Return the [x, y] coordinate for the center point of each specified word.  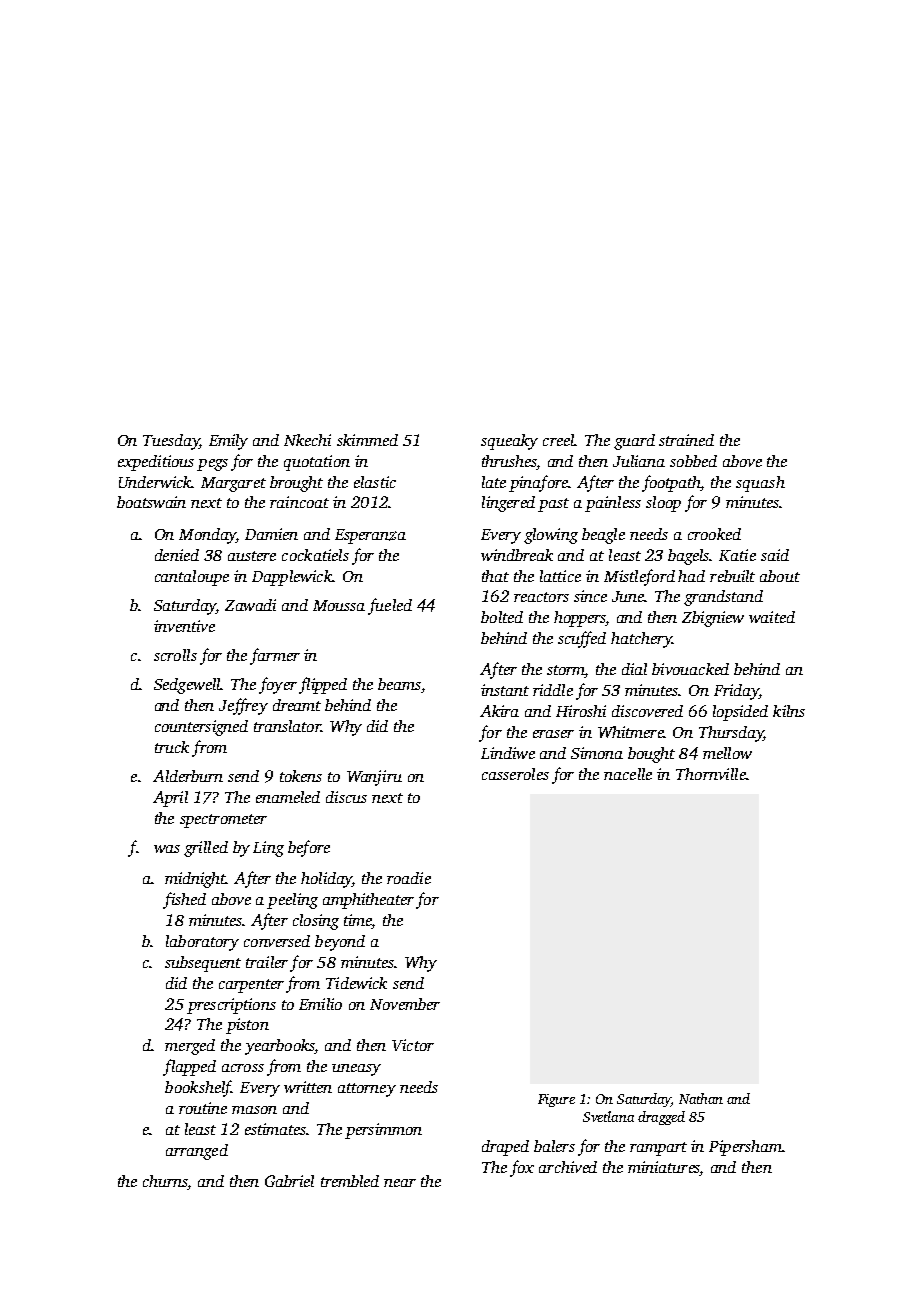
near [400, 1183]
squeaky [509, 442]
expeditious [156, 463]
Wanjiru [374, 778]
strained [686, 440]
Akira [499, 711]
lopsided [740, 713]
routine [203, 1108]
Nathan [701, 1098]
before [309, 848]
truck [172, 747]
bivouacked [690, 669]
